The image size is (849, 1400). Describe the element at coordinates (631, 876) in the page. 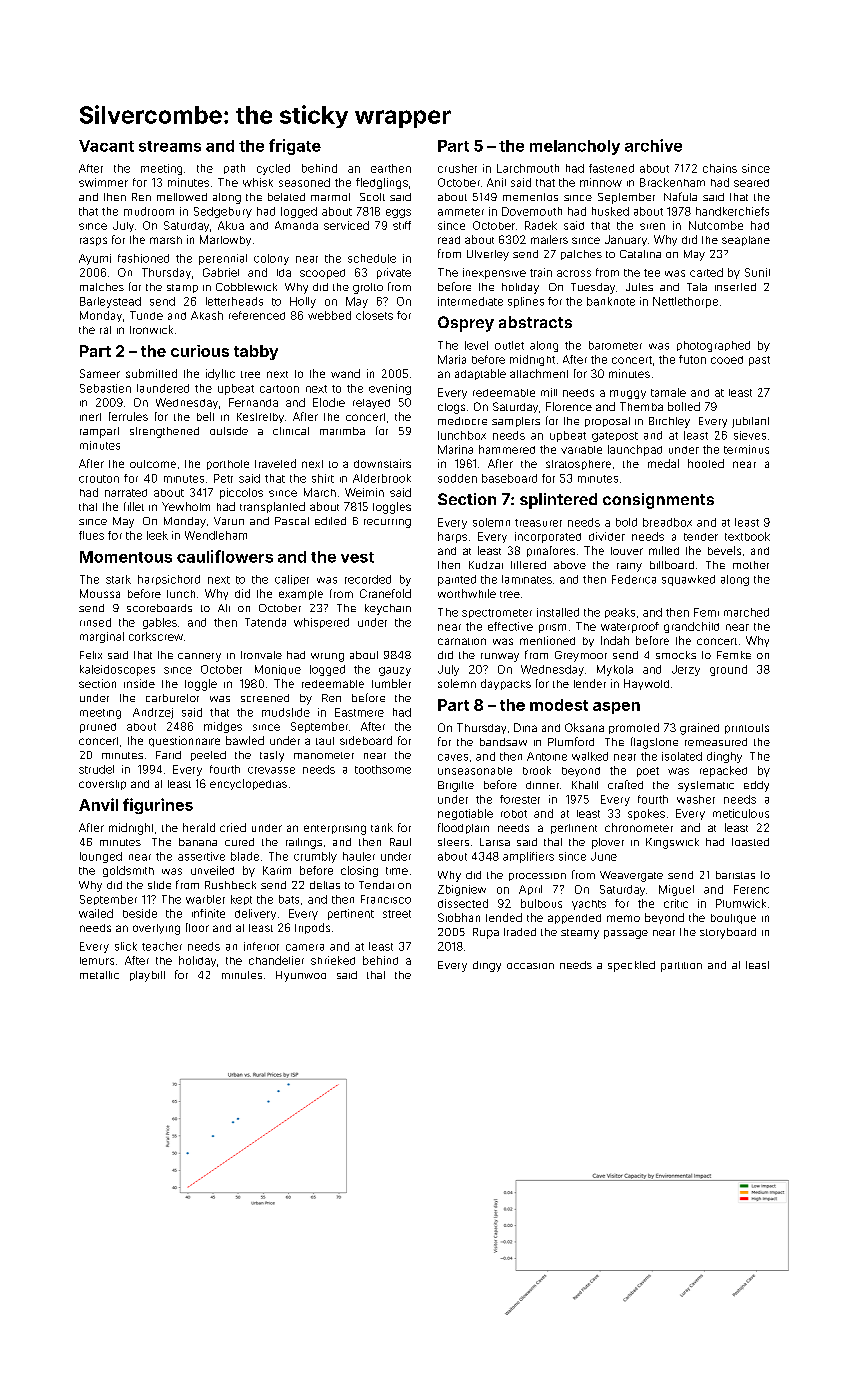

I see `Weavergate` at that location.
